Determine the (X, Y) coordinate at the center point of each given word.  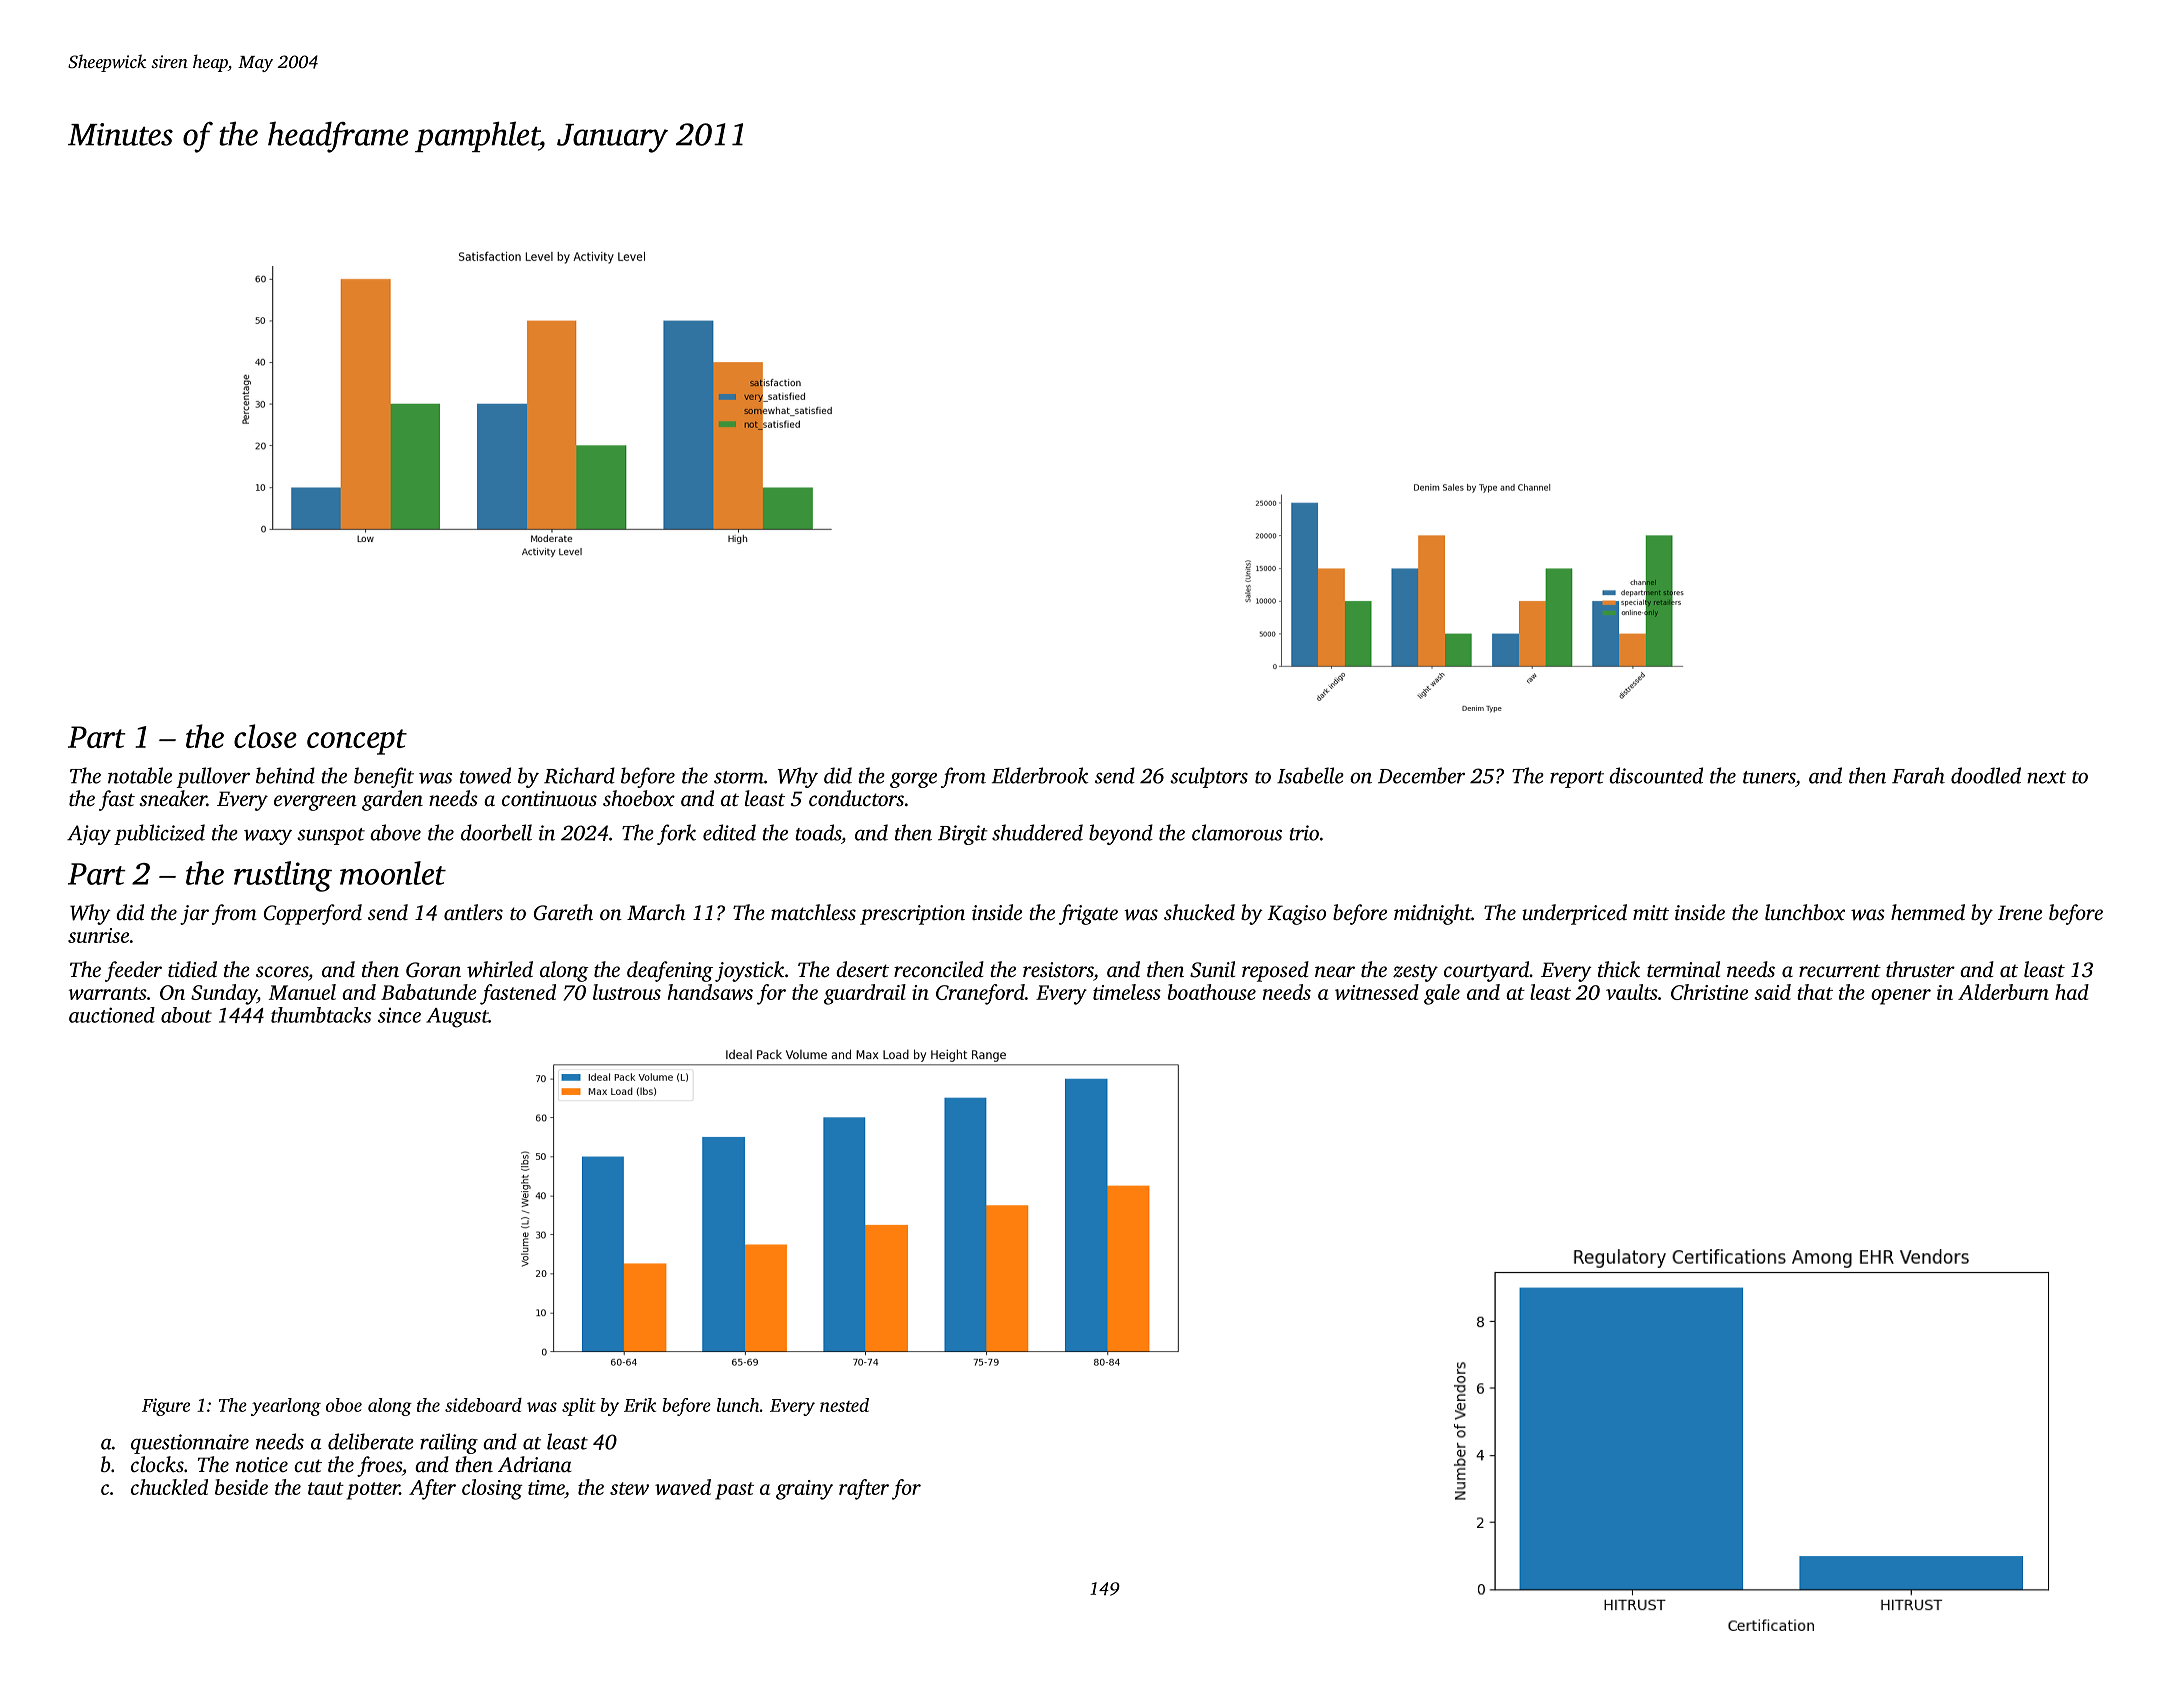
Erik (640, 1405)
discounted (1656, 775)
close (265, 736)
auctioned (112, 1015)
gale (1442, 994)
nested (844, 1405)
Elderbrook (1040, 775)
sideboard (483, 1405)
